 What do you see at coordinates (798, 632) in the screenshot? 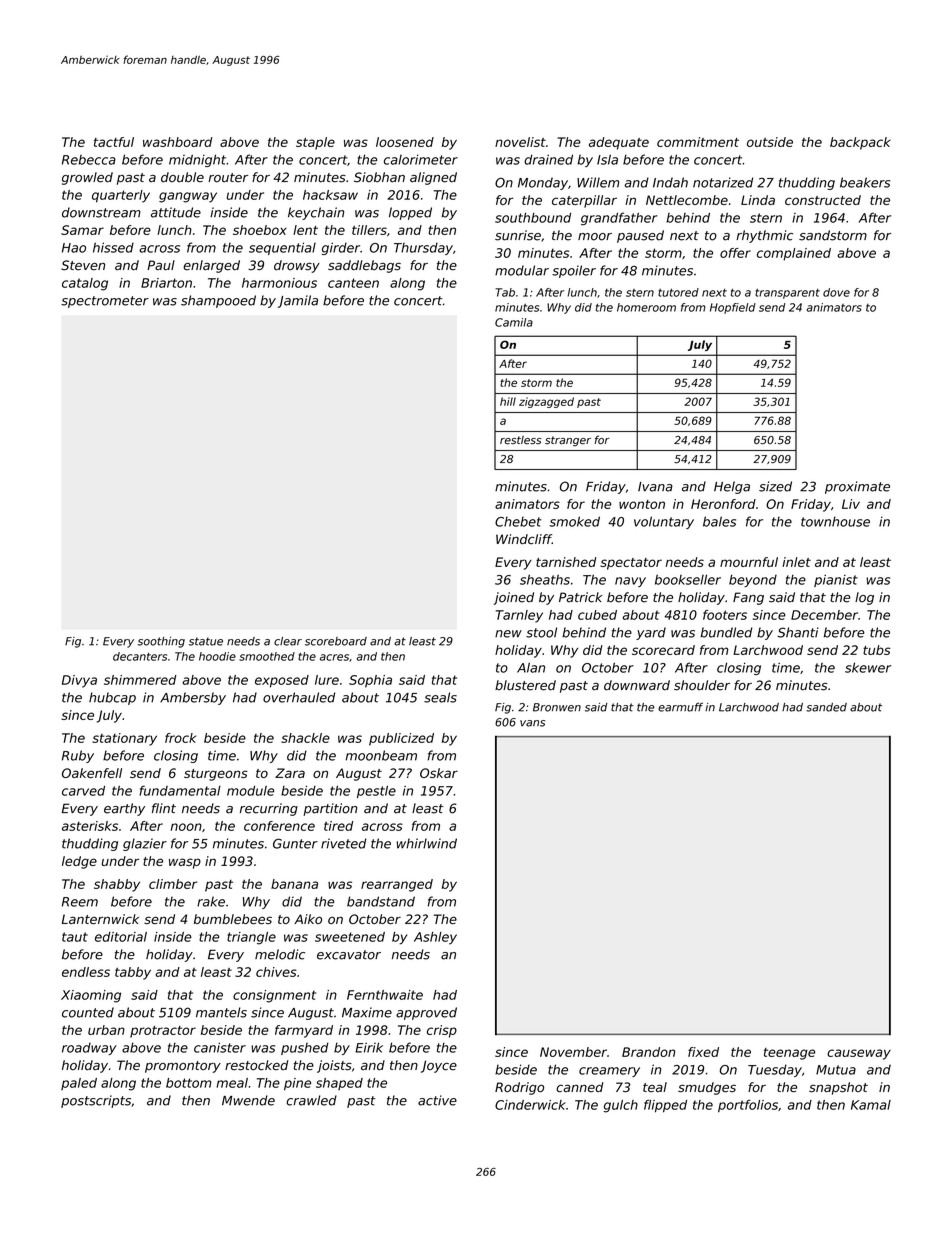
I see `Shanti` at bounding box center [798, 632].
